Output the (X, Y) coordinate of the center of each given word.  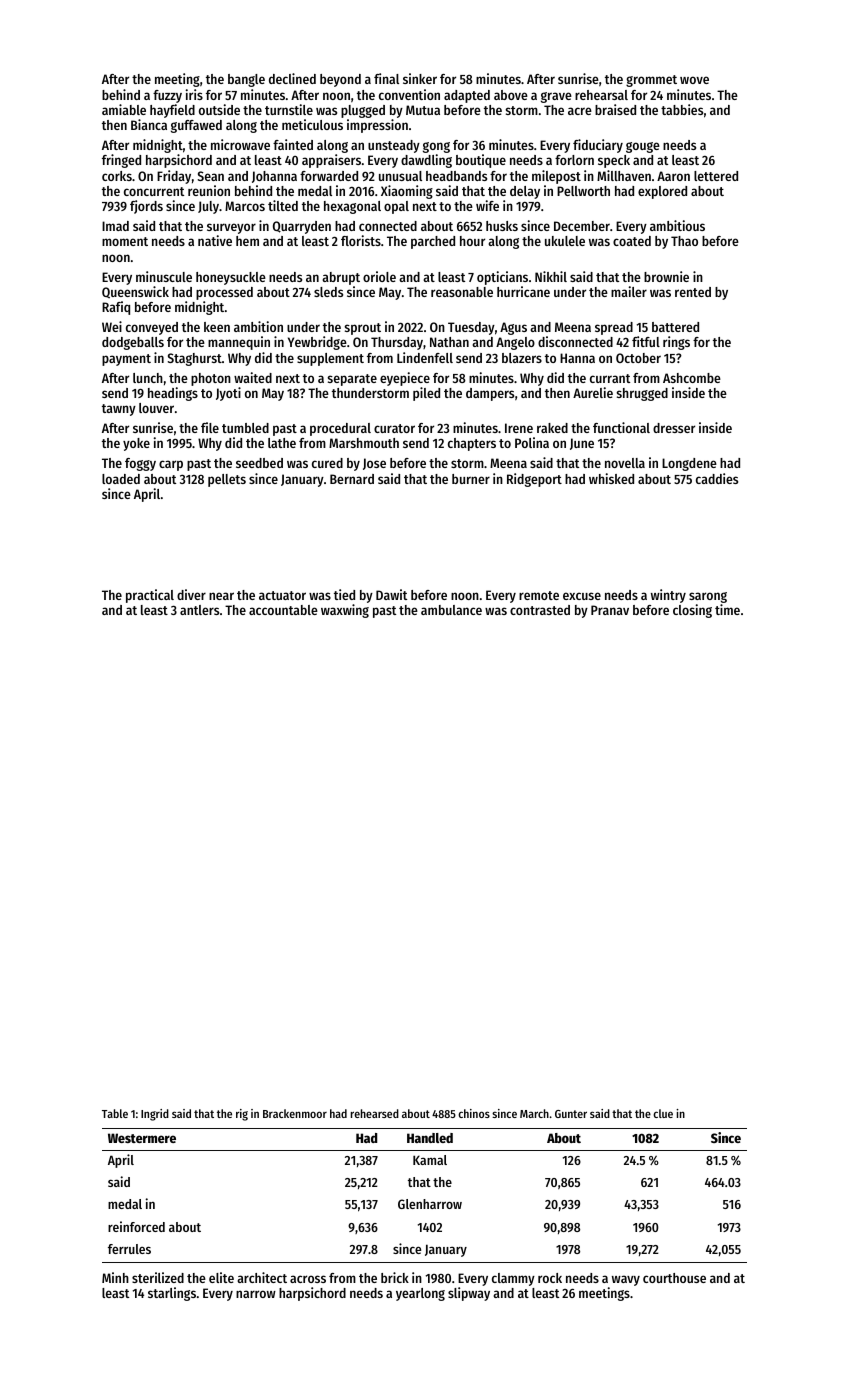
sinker (420, 78)
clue (663, 1113)
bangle (246, 80)
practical (150, 596)
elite (221, 1277)
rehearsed (375, 1113)
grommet (651, 81)
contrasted (540, 610)
